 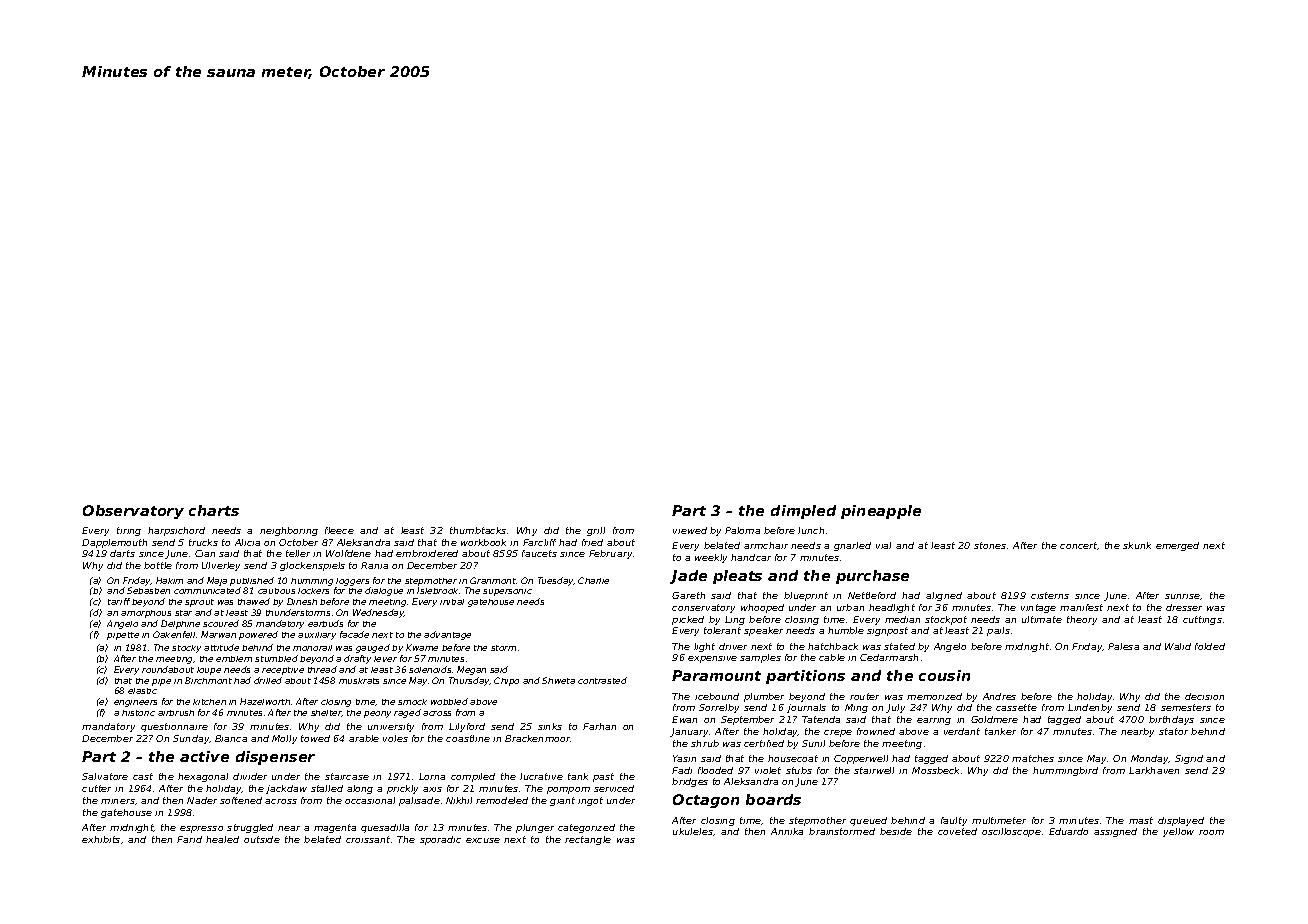 I want to click on Salvatore, so click(x=105, y=776).
